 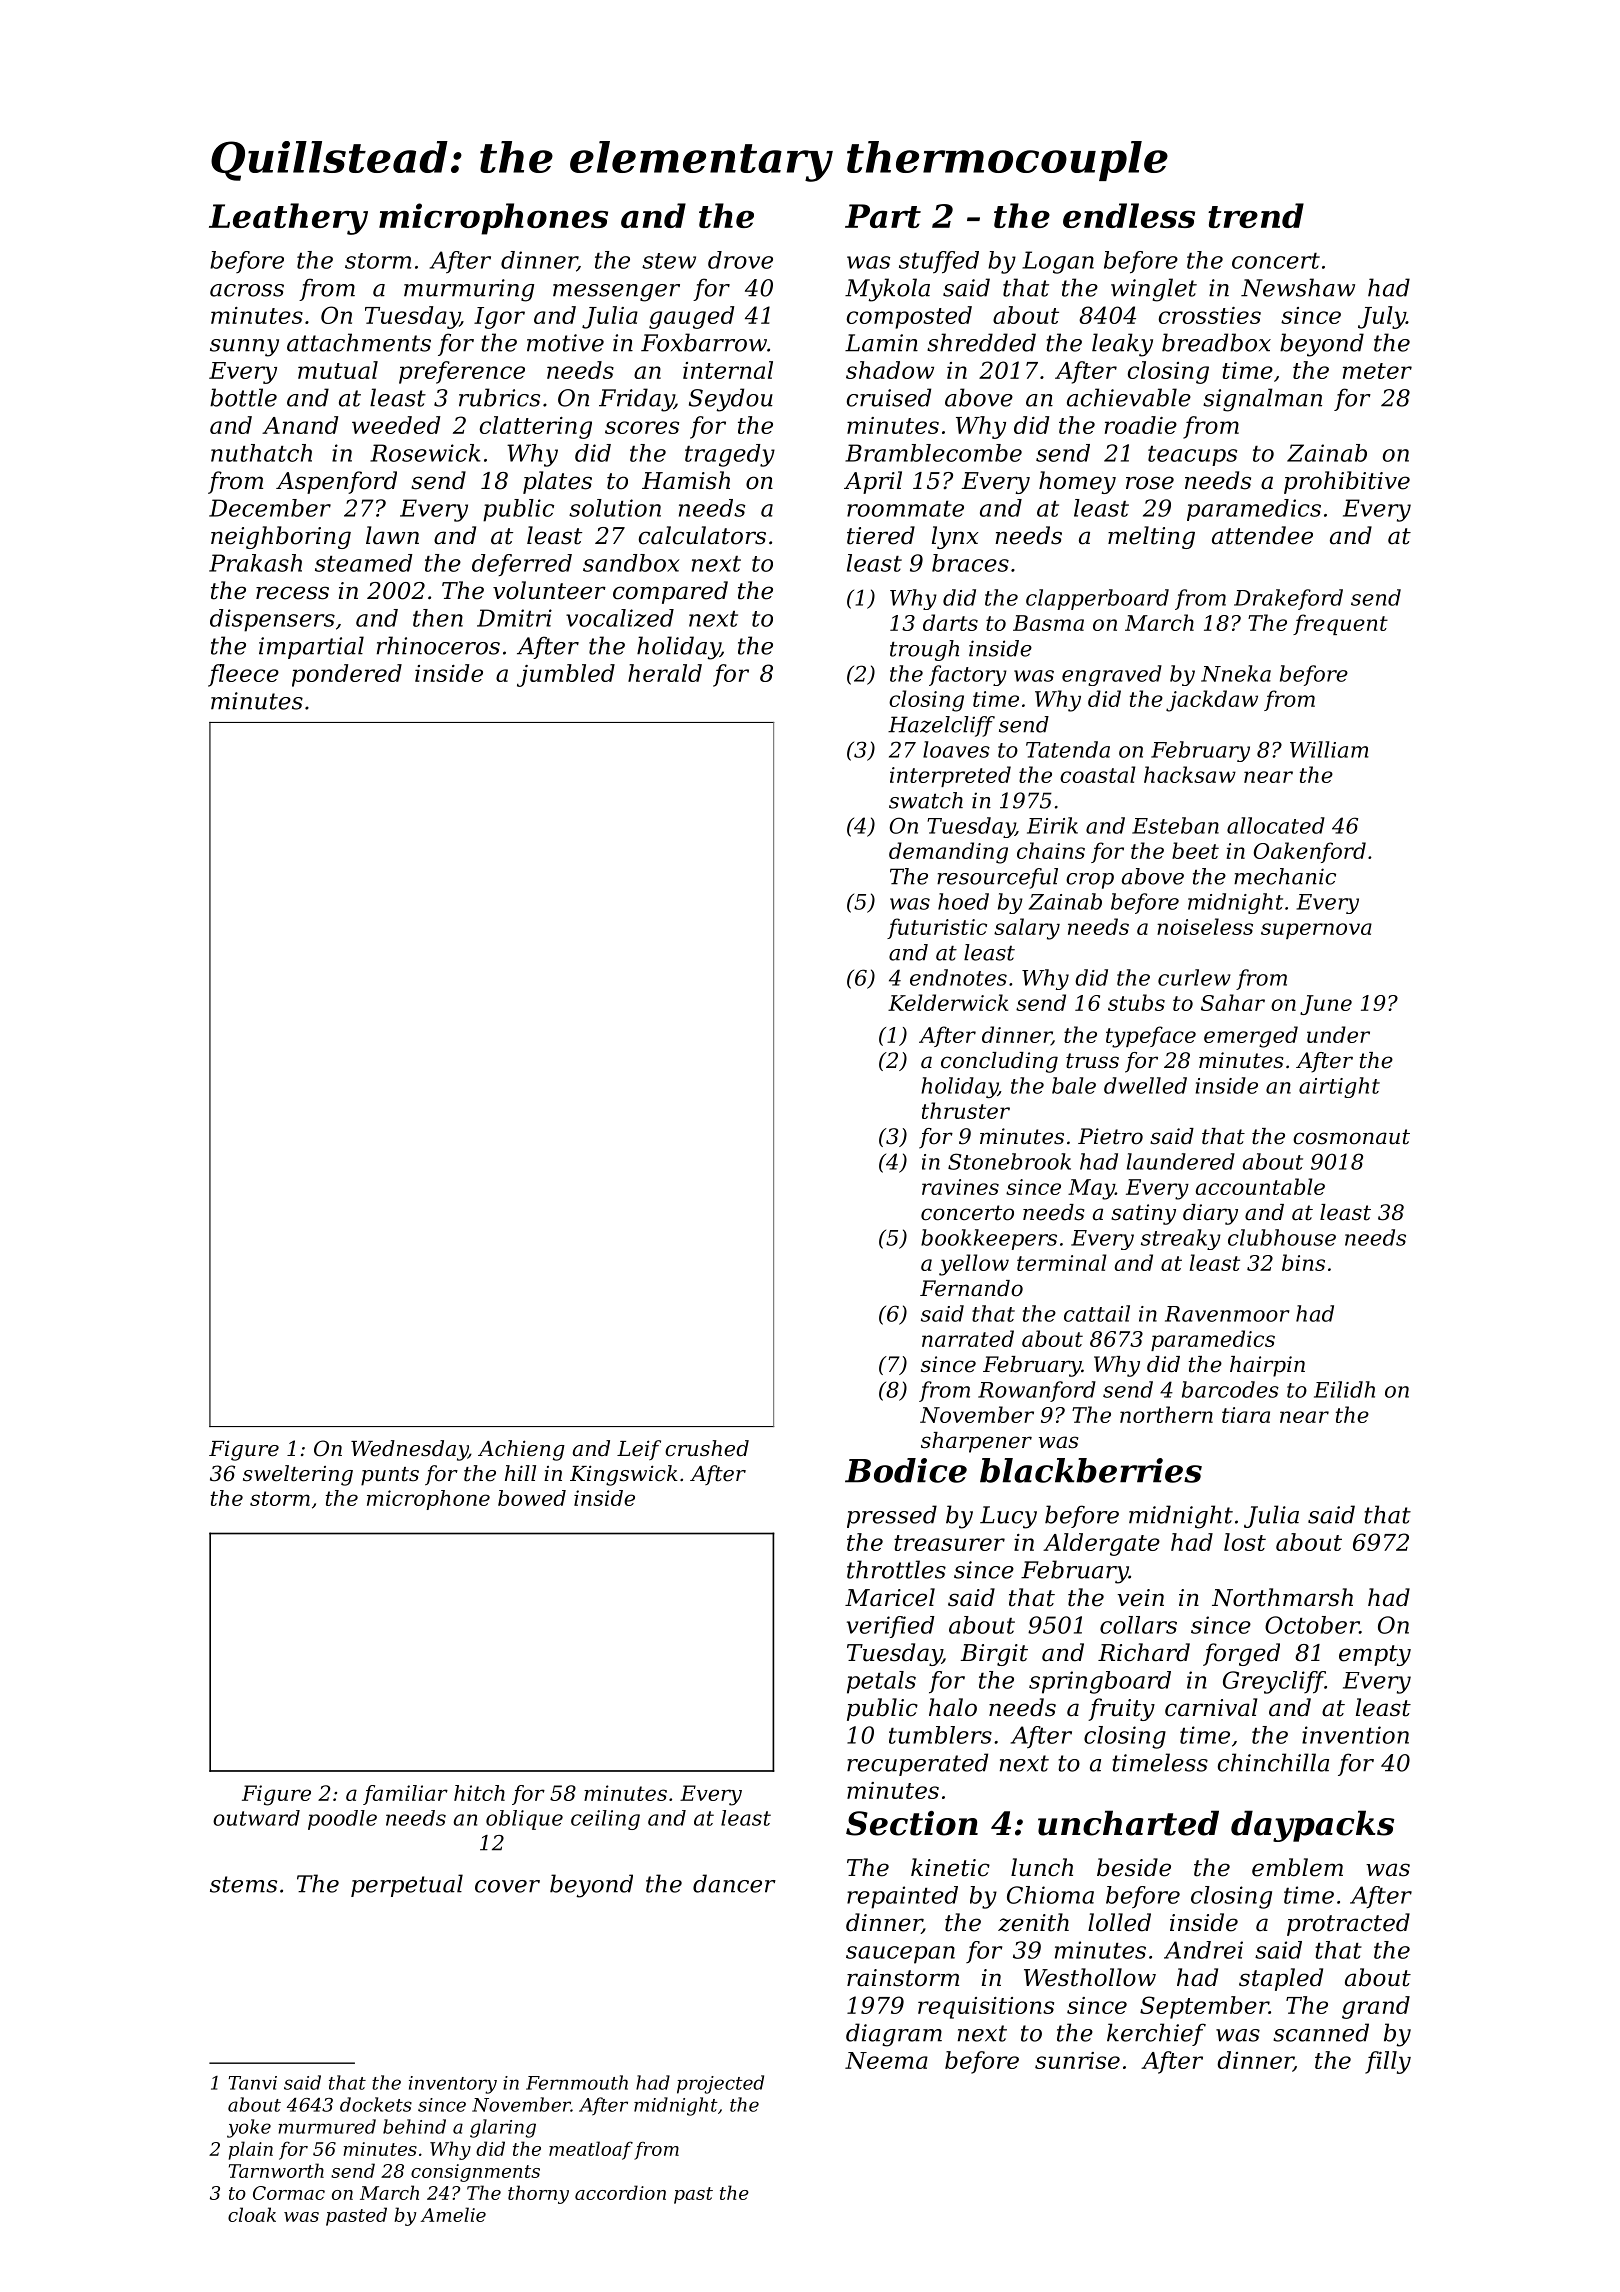 I want to click on drove, so click(x=740, y=260).
